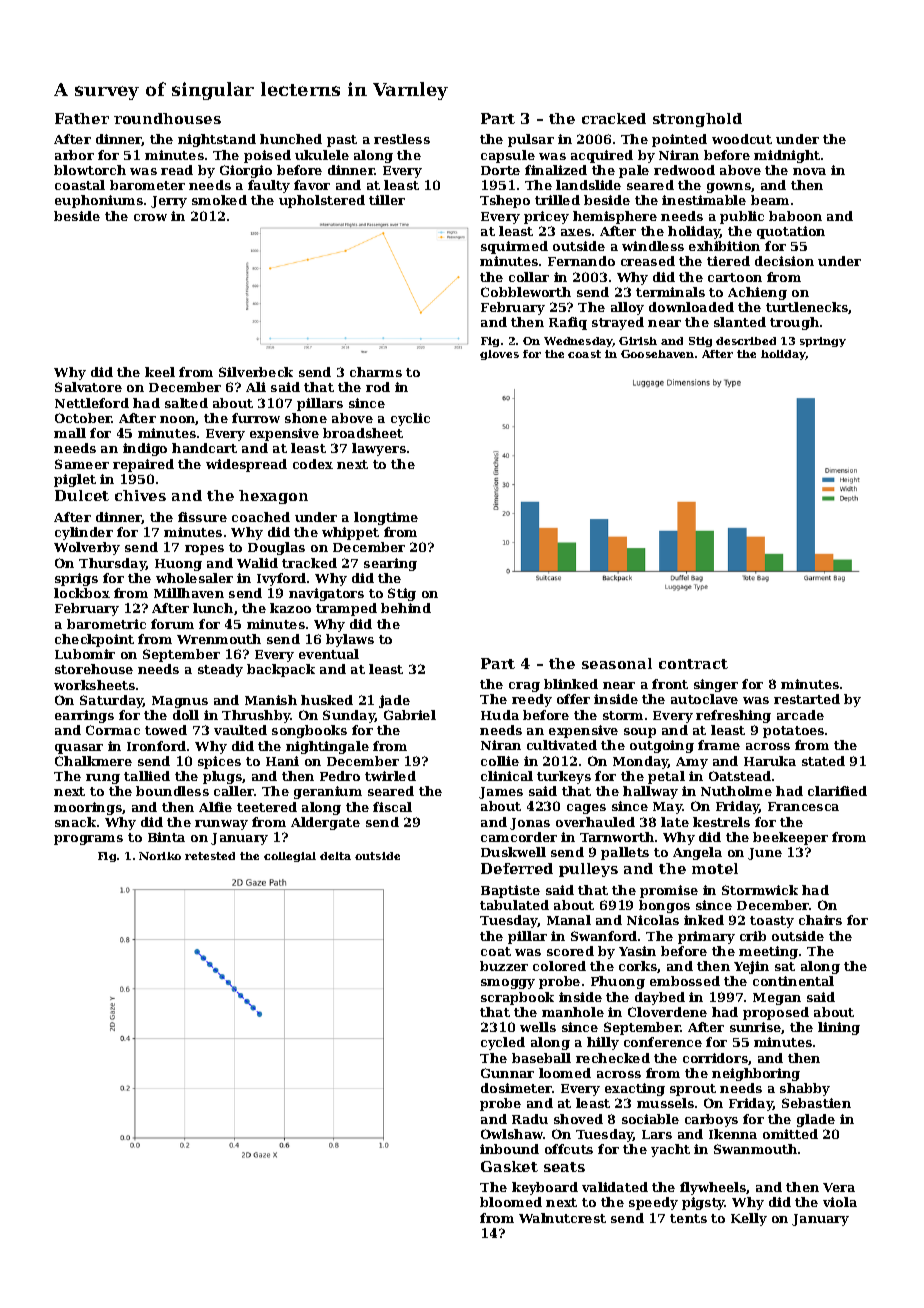  What do you see at coordinates (807, 699) in the screenshot?
I see `restarted` at bounding box center [807, 699].
